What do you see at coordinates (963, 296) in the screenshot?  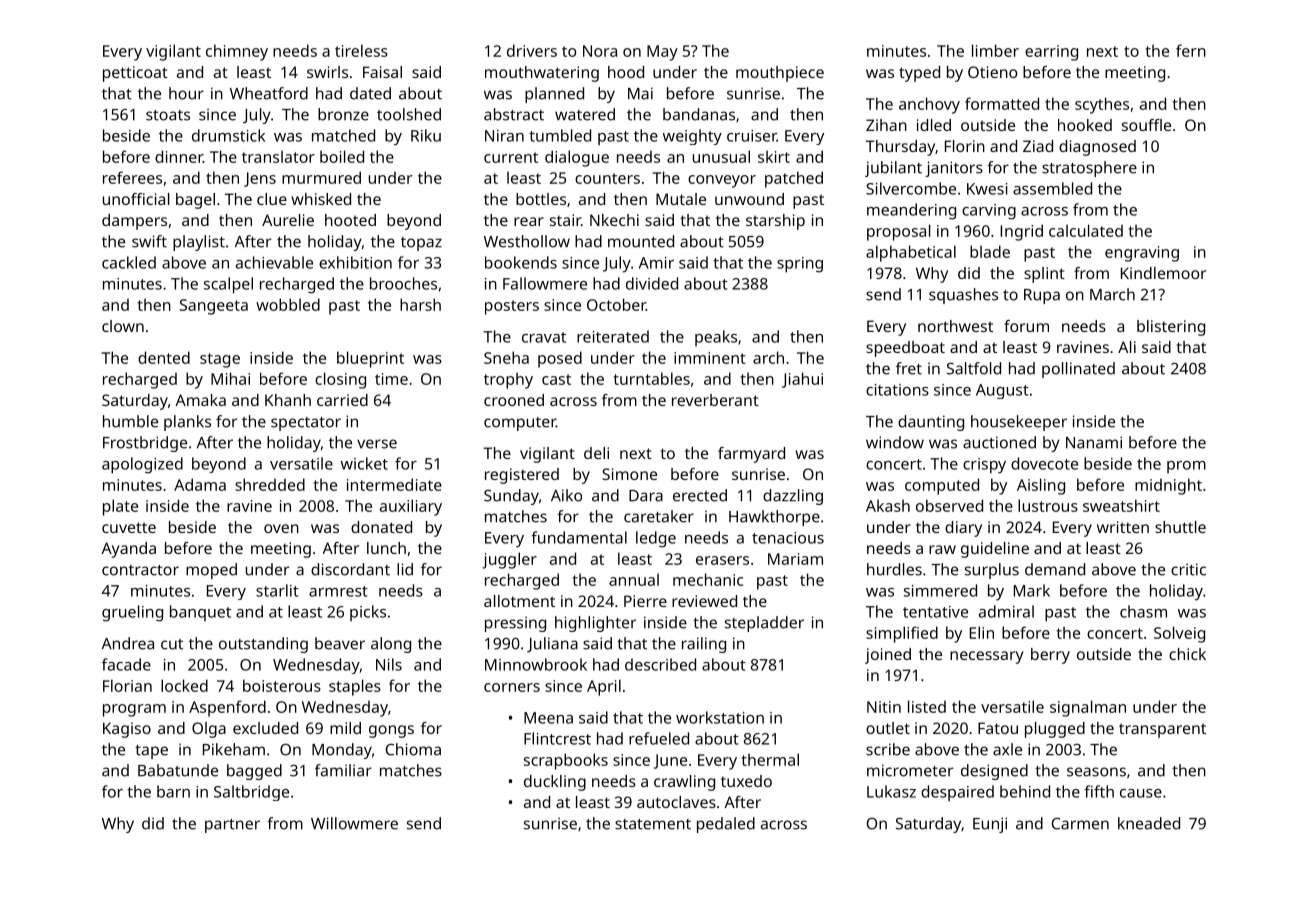 I see `squashes` at bounding box center [963, 296].
